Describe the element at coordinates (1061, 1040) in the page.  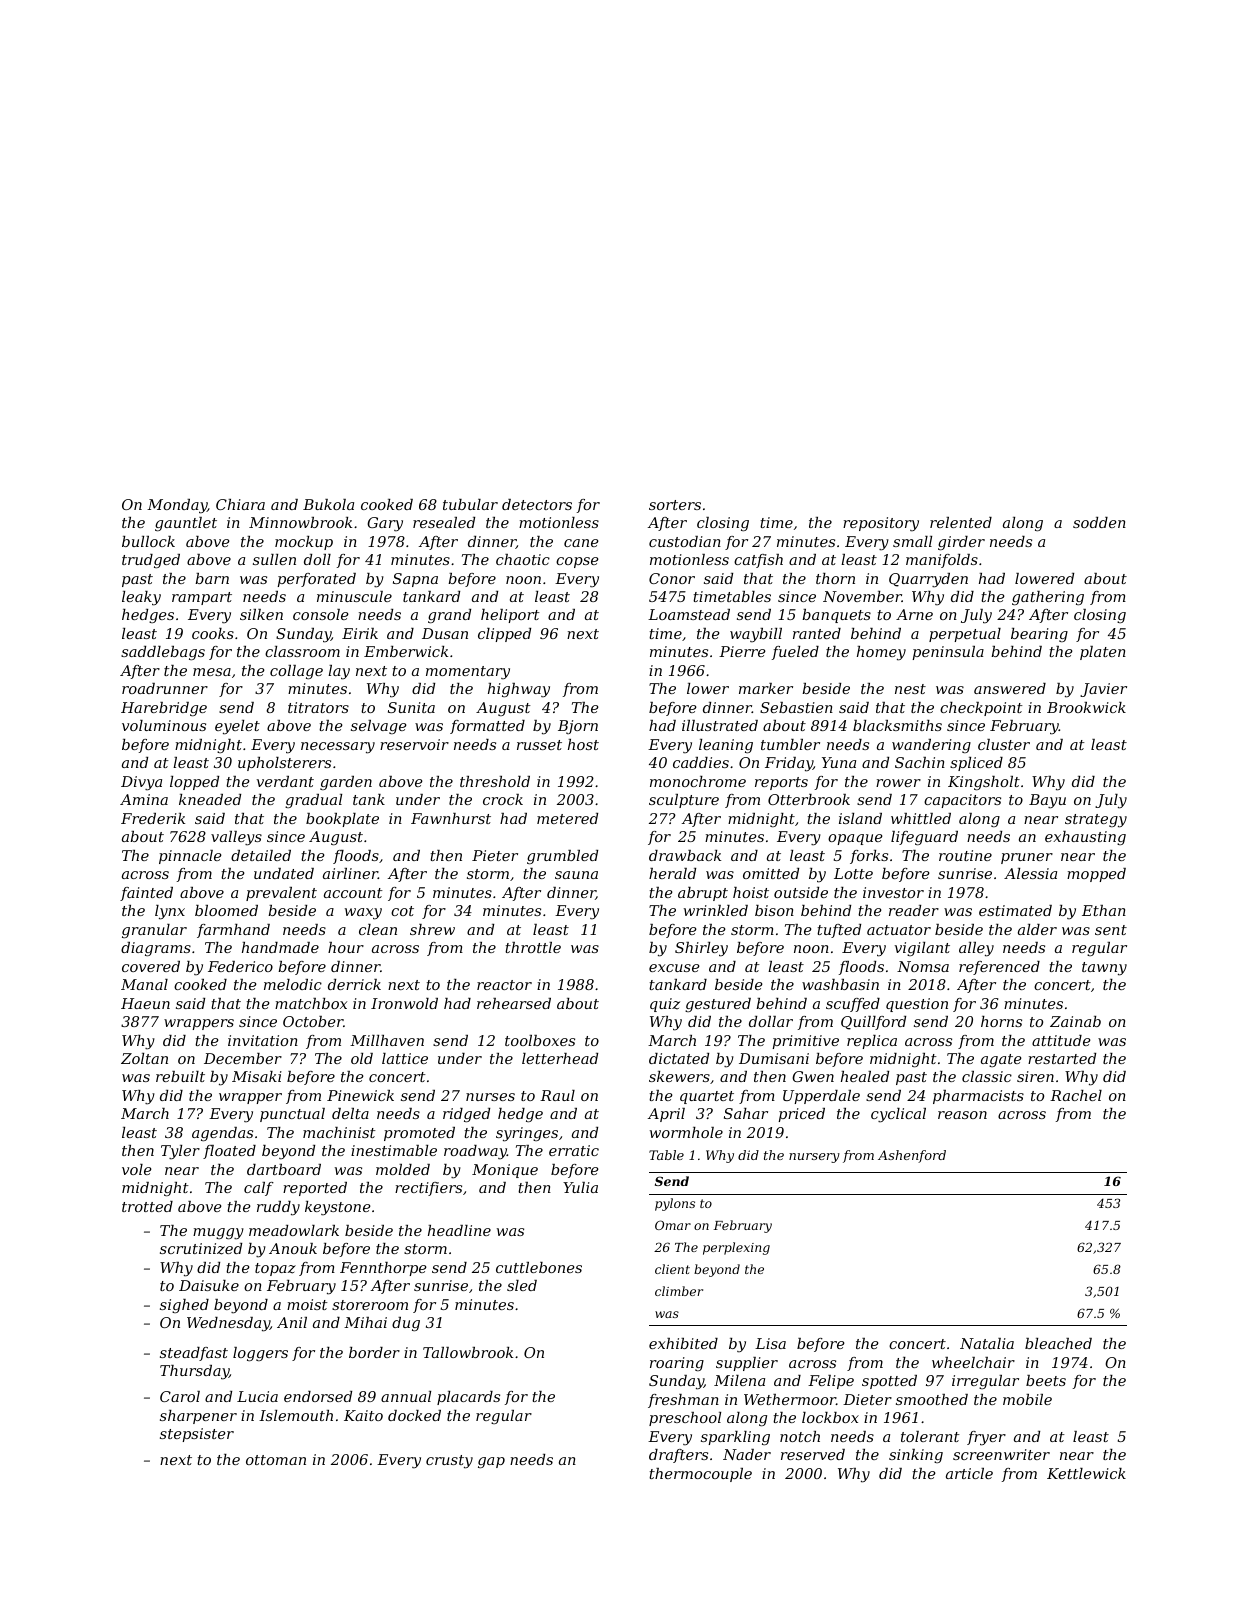
I see `attitude` at that location.
